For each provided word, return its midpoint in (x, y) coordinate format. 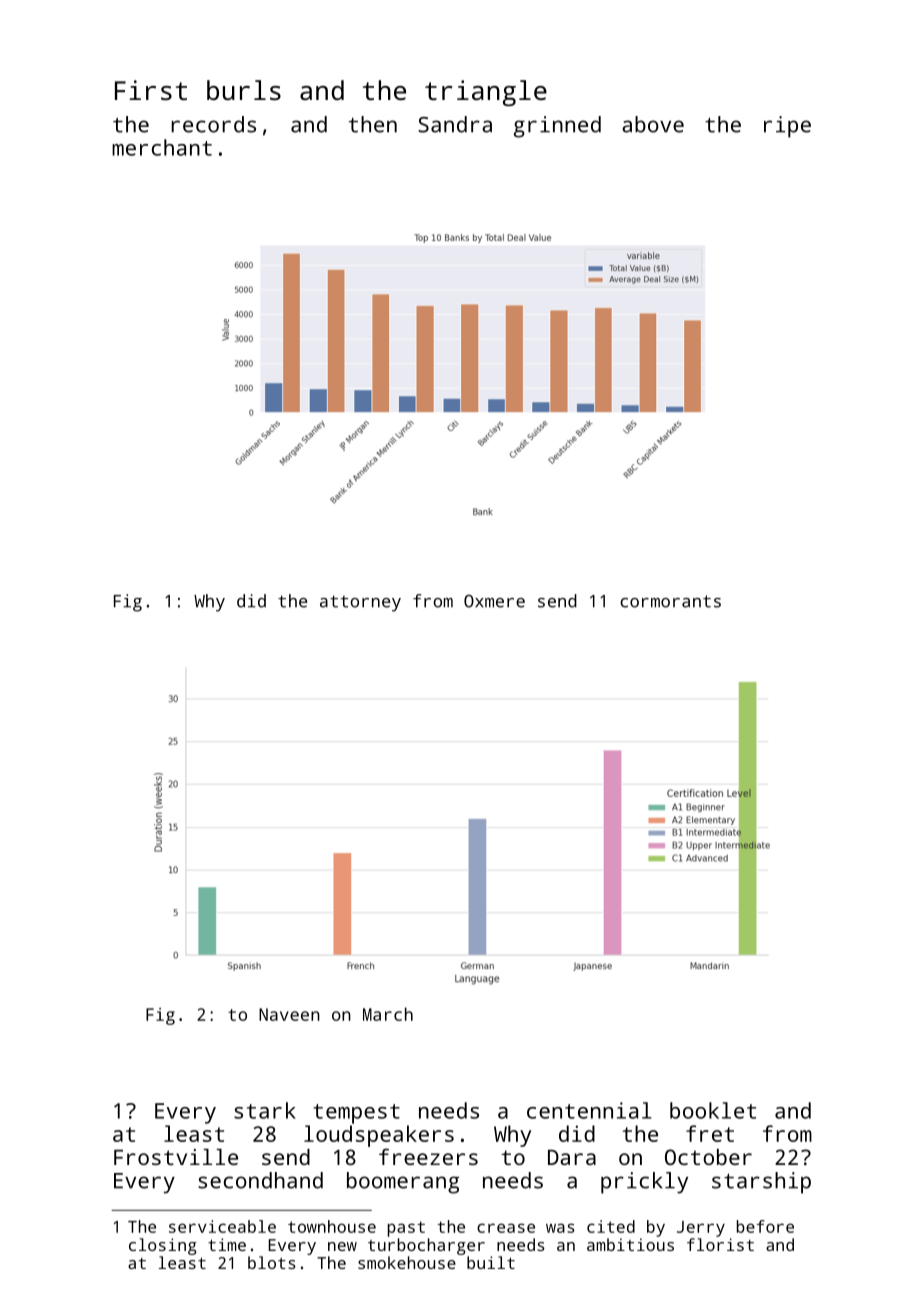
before (765, 1226)
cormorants (670, 601)
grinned (557, 127)
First (151, 90)
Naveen (289, 1014)
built (491, 1262)
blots (272, 1262)
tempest (356, 1114)
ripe (787, 127)
